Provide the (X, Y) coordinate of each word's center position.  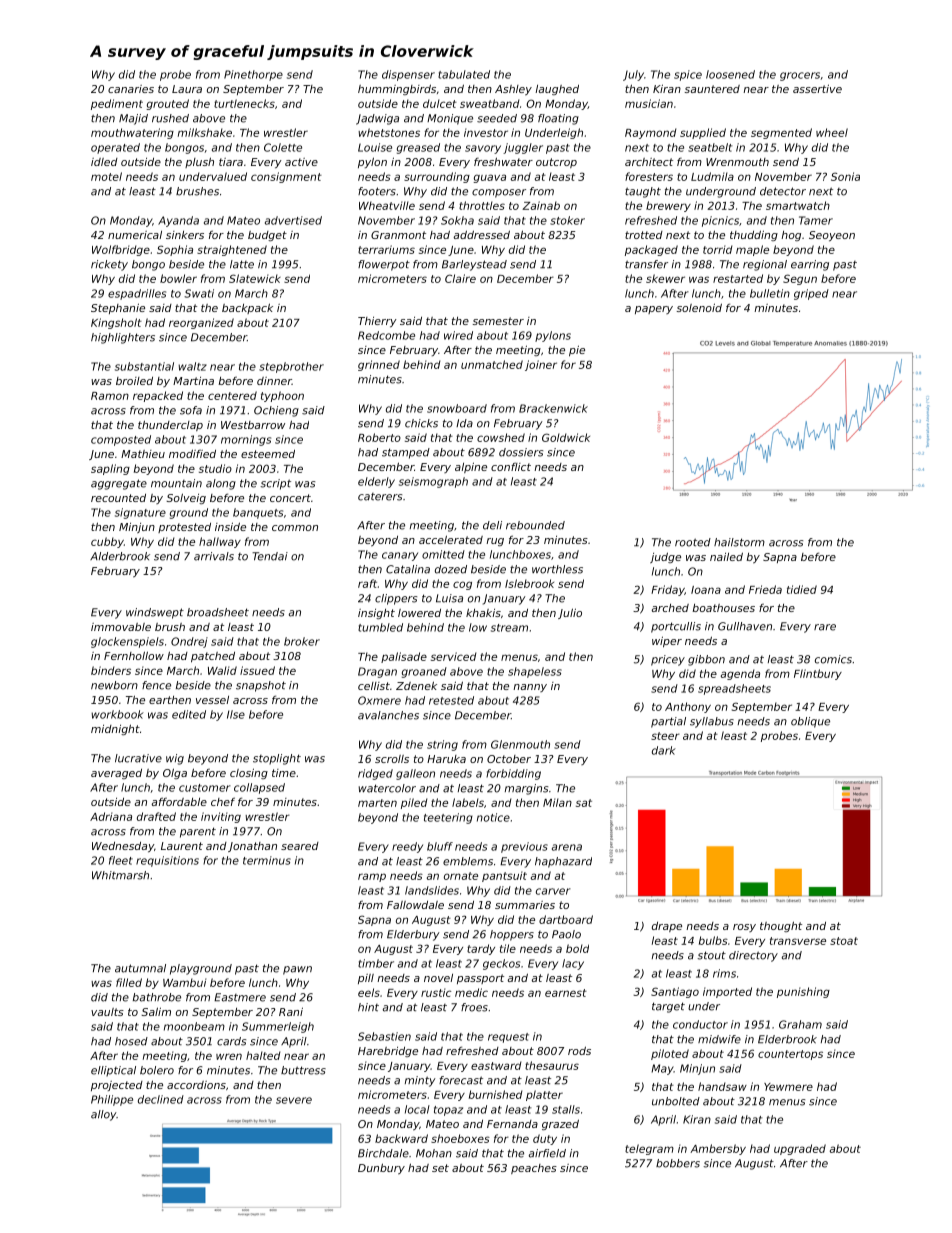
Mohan (434, 1153)
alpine (471, 467)
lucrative (138, 758)
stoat (844, 941)
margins (526, 789)
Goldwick (566, 437)
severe (294, 1100)
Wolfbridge (121, 250)
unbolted (676, 1101)
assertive (817, 88)
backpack (247, 308)
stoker (567, 220)
